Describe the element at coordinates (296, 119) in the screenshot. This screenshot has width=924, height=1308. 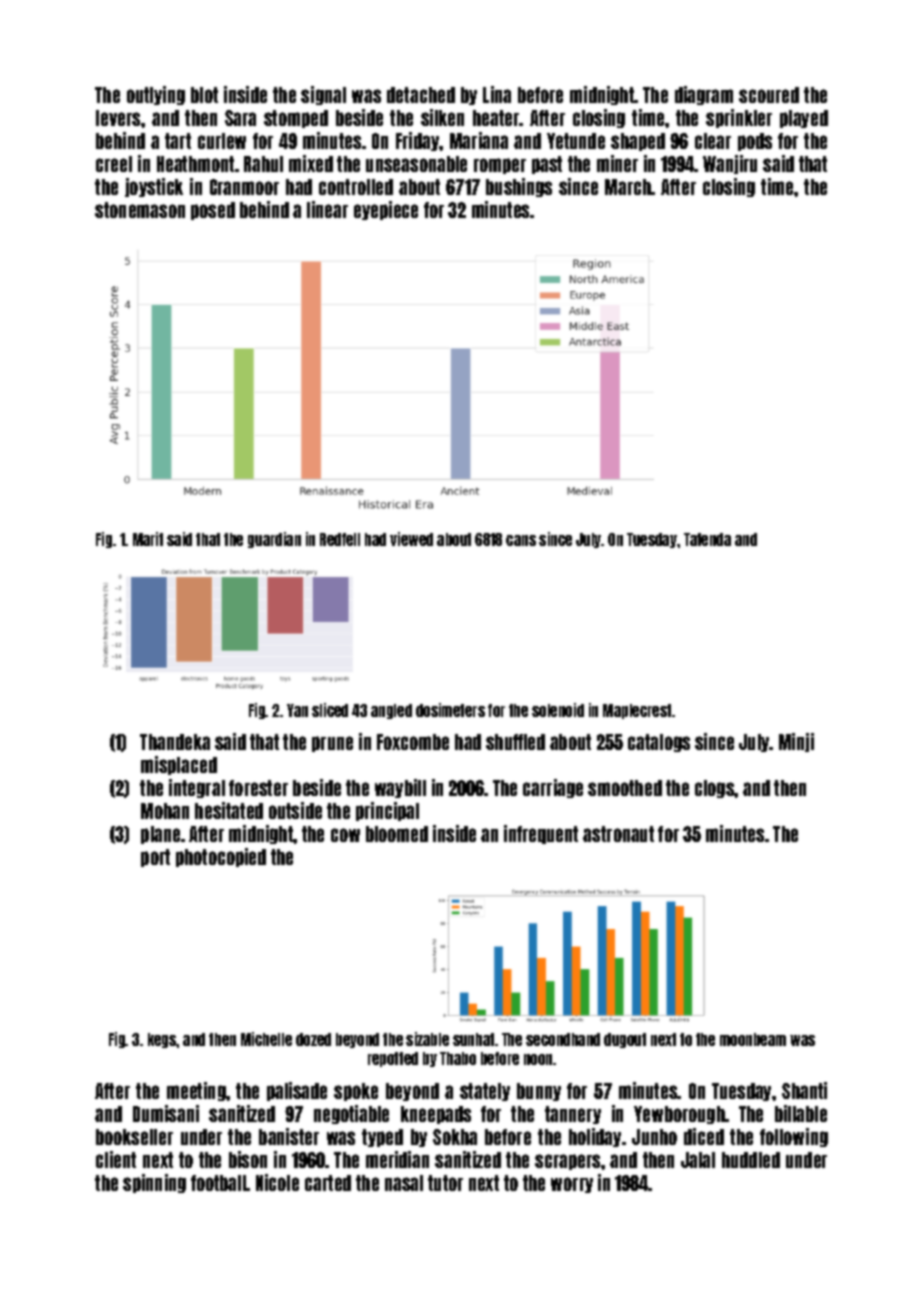
I see `stomped` at that location.
